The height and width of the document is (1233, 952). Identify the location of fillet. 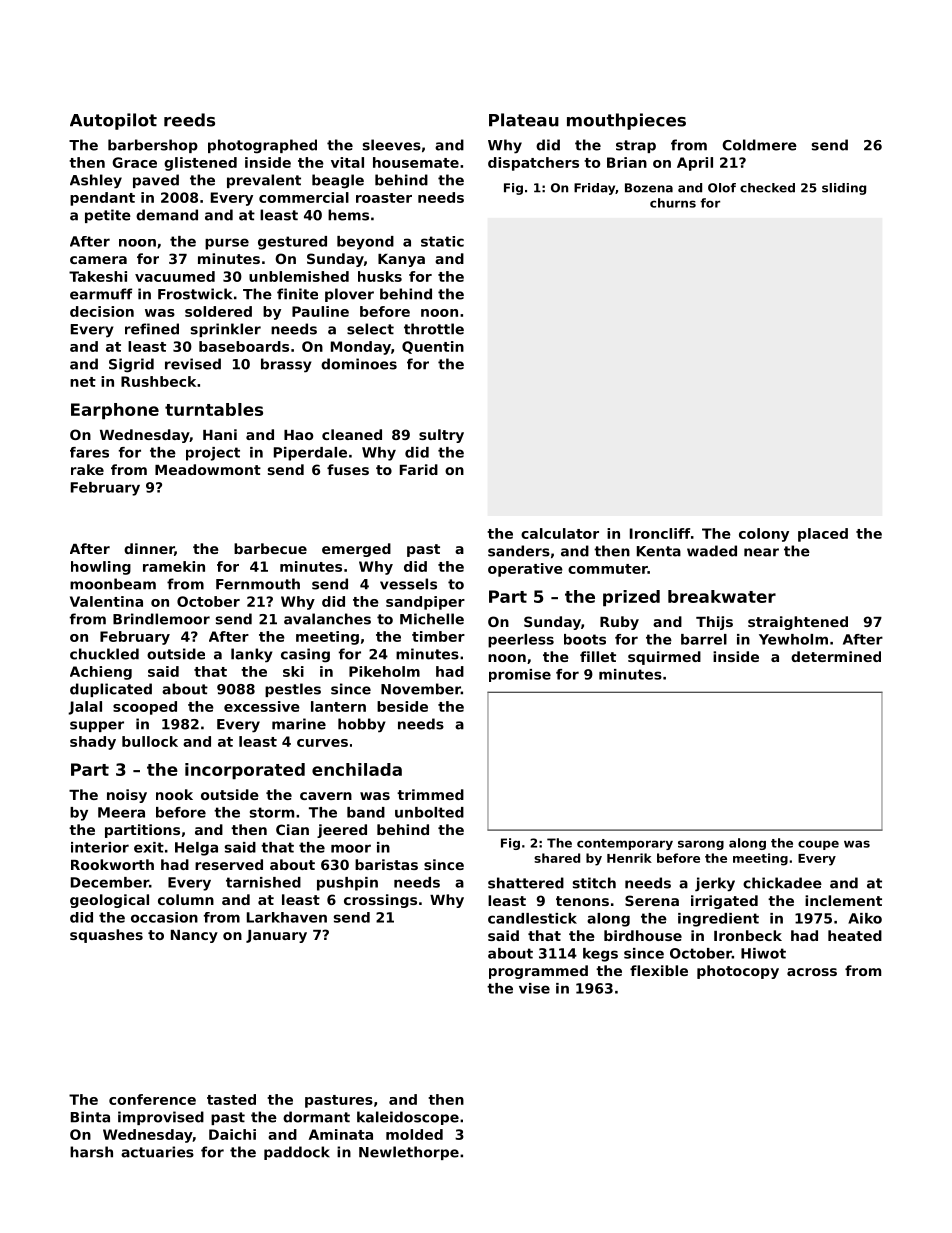
(598, 656).
